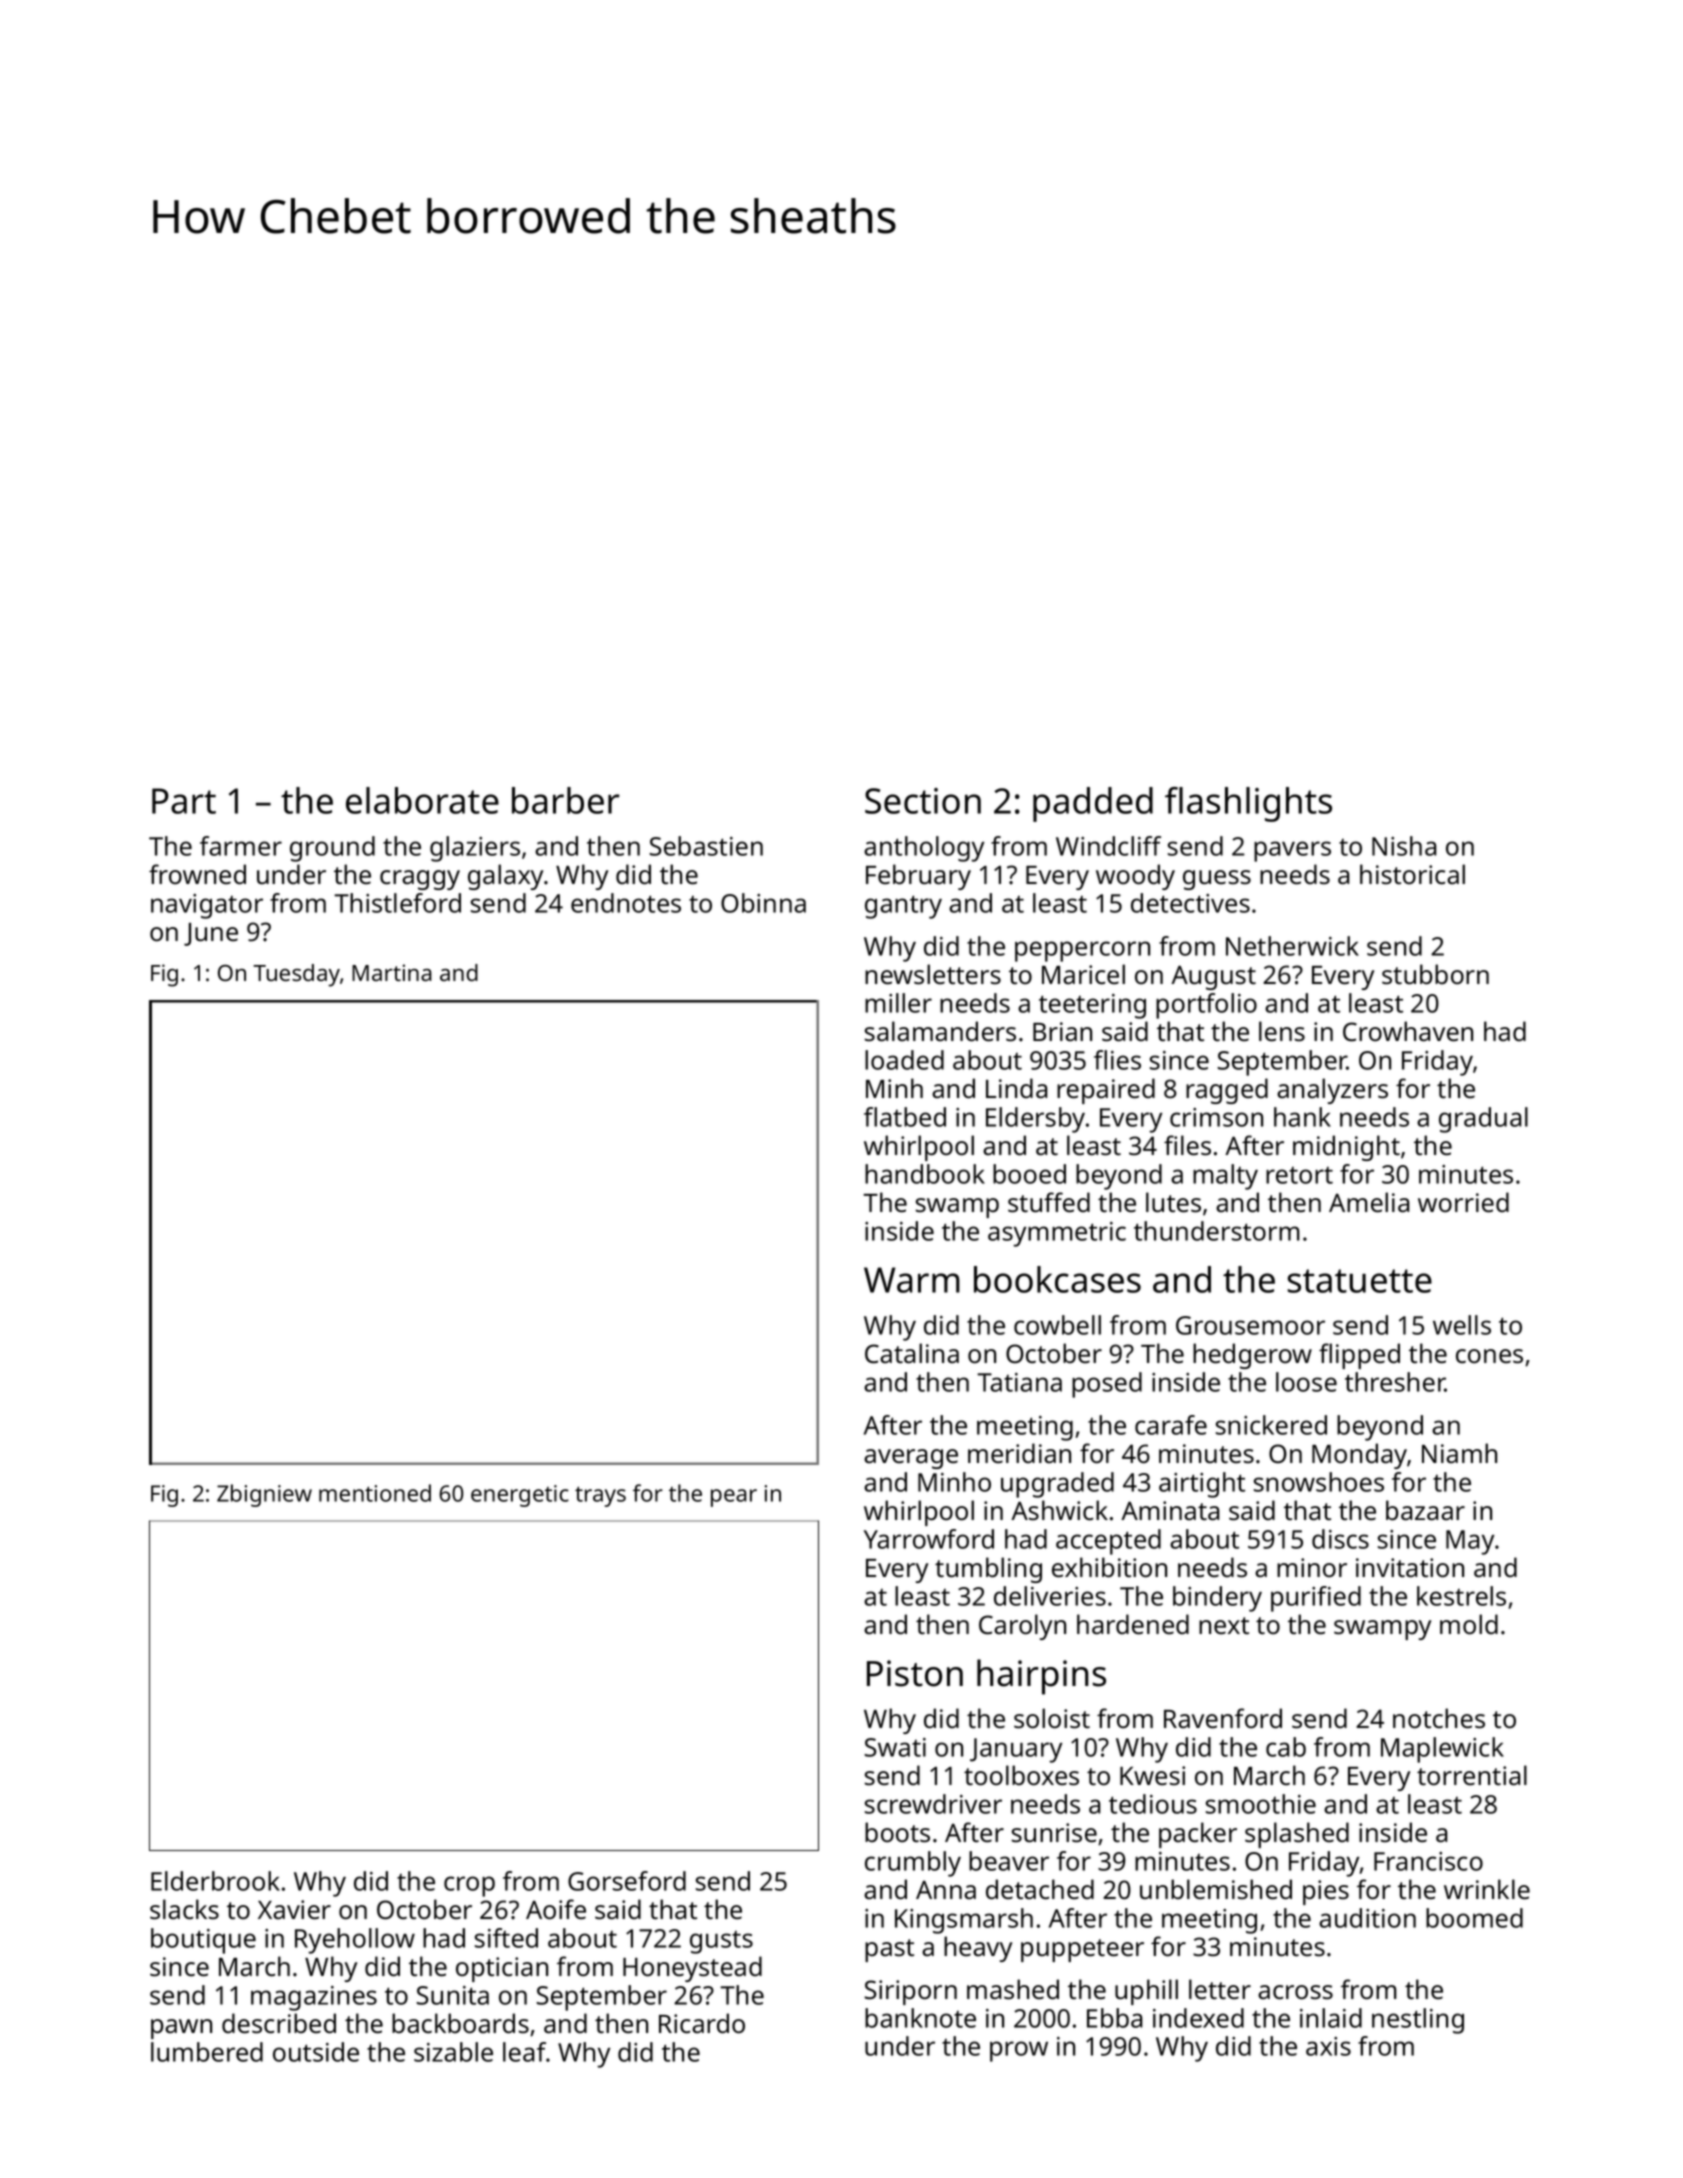 This screenshot has width=1683, height=2178. Describe the element at coordinates (525, 2052) in the screenshot. I see `leaf` at that location.
